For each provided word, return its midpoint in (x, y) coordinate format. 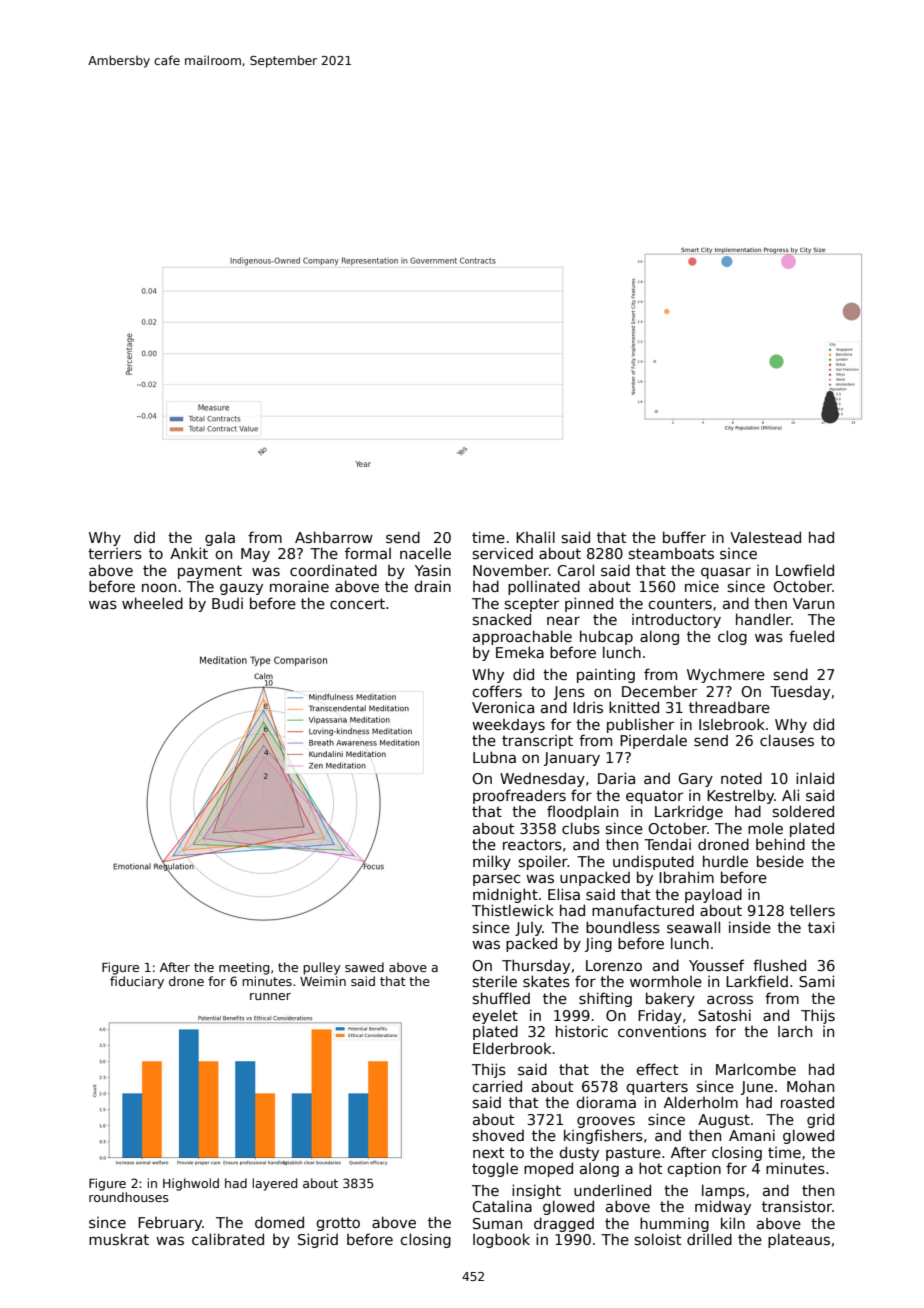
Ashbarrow (334, 537)
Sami (816, 981)
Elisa (564, 894)
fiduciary (137, 982)
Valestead (765, 537)
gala (220, 539)
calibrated (228, 1239)
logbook (501, 1240)
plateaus (799, 1240)
